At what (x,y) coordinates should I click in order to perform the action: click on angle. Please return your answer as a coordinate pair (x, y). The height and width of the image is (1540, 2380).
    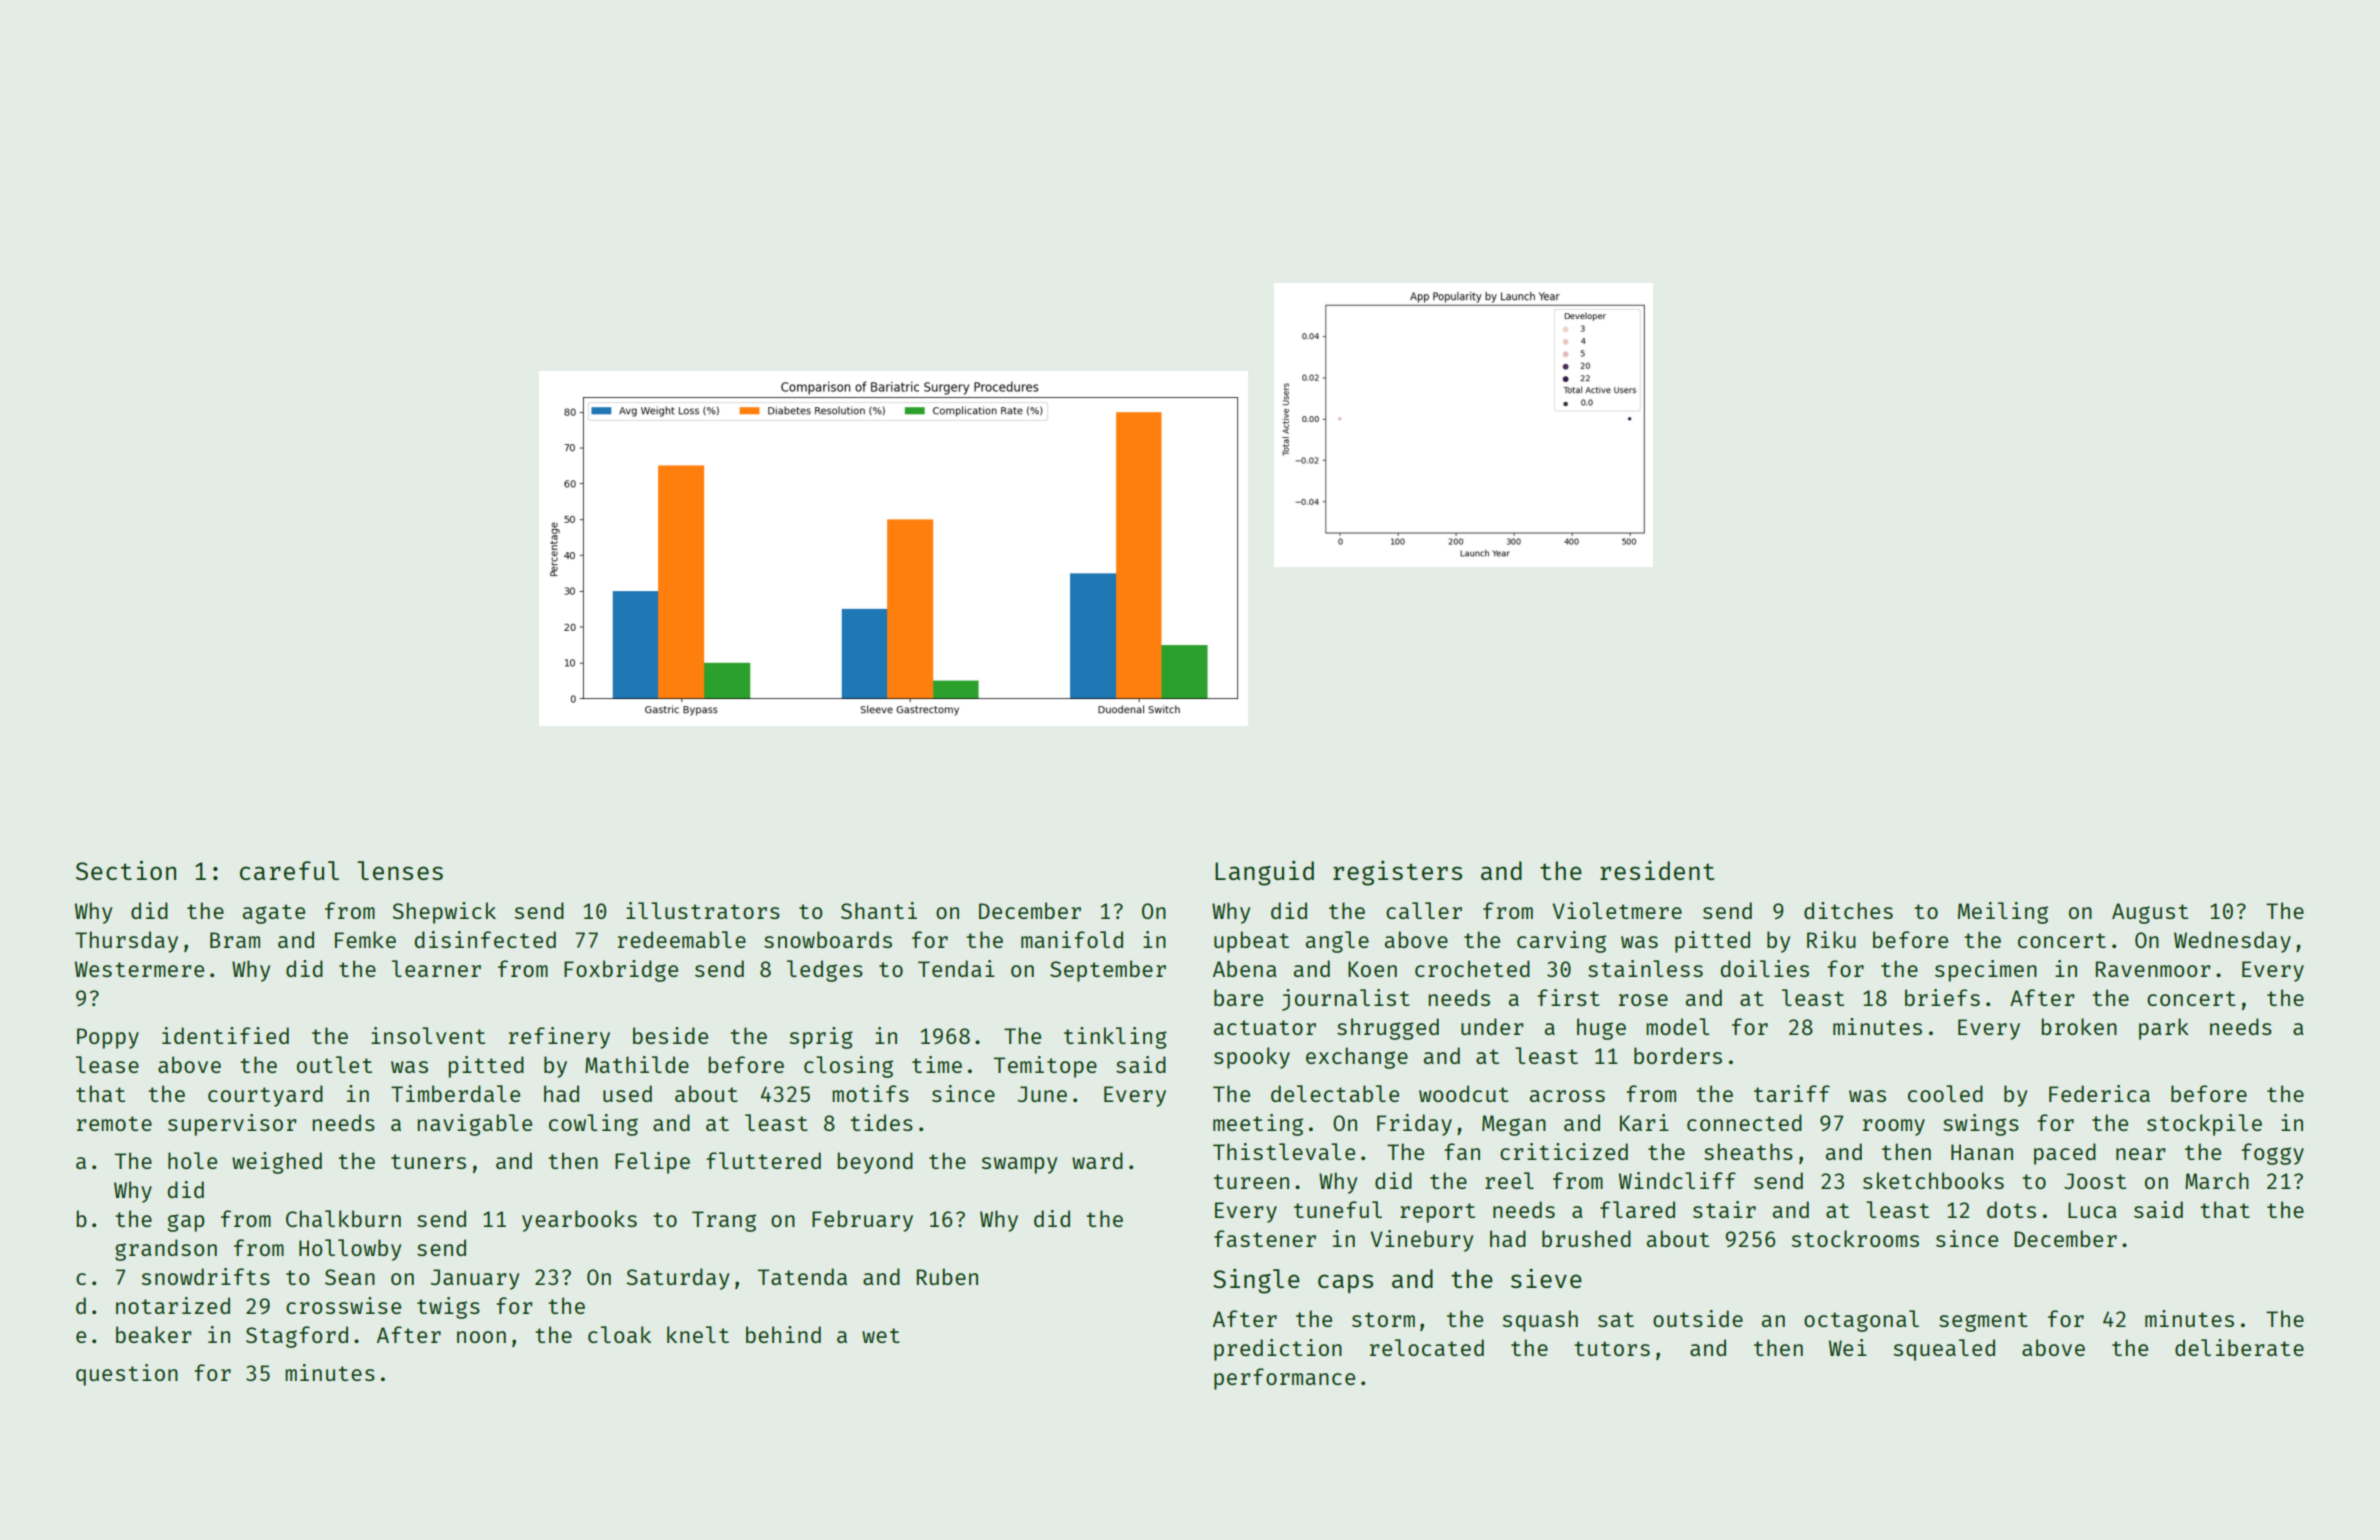
    Looking at the image, I should click on (1337, 942).
